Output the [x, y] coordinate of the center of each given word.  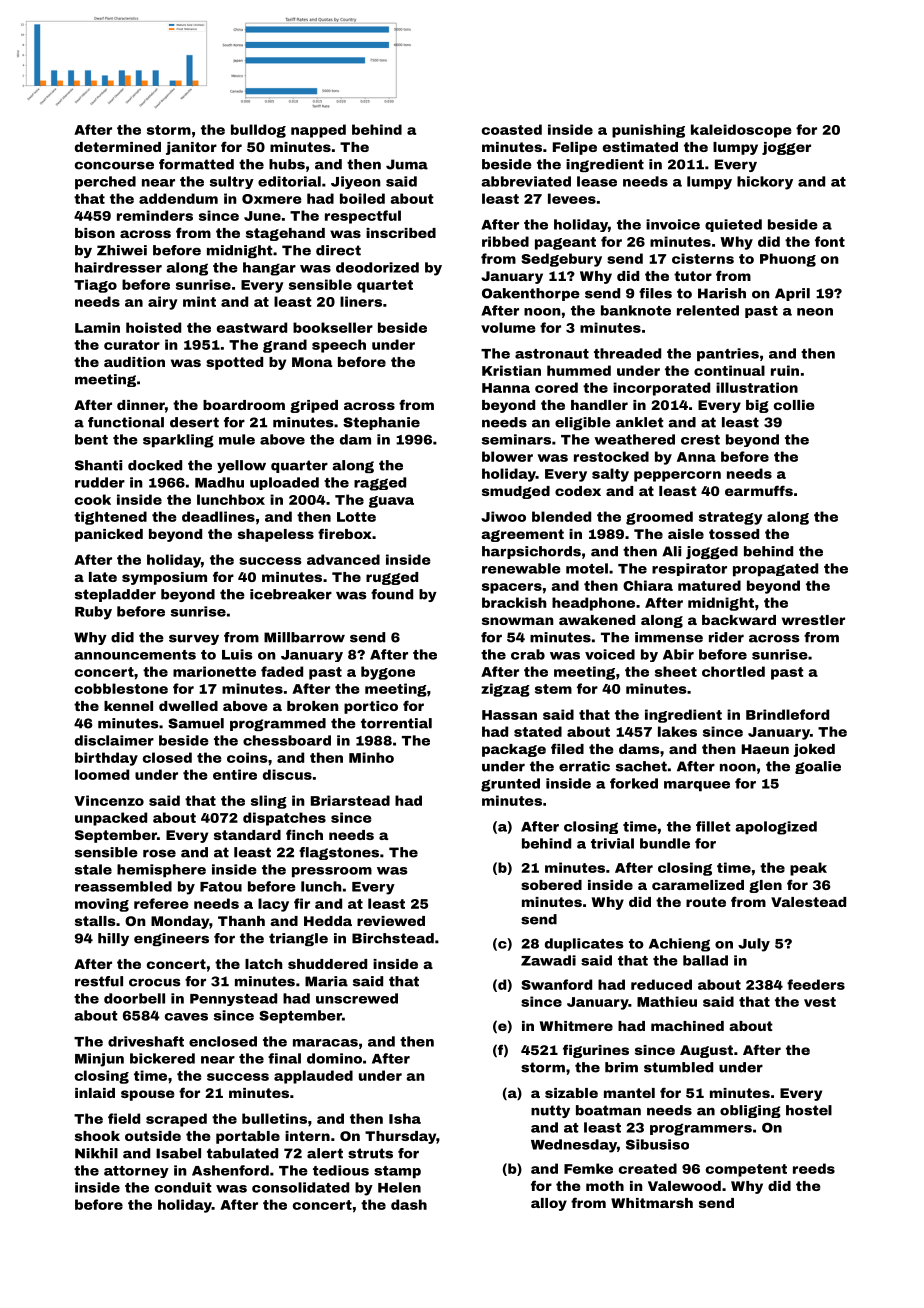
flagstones [339, 853]
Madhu [219, 482]
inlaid [95, 1093]
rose [159, 853]
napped [318, 131]
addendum [178, 198]
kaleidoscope [741, 131]
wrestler [813, 620]
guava [391, 502]
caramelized [698, 885]
